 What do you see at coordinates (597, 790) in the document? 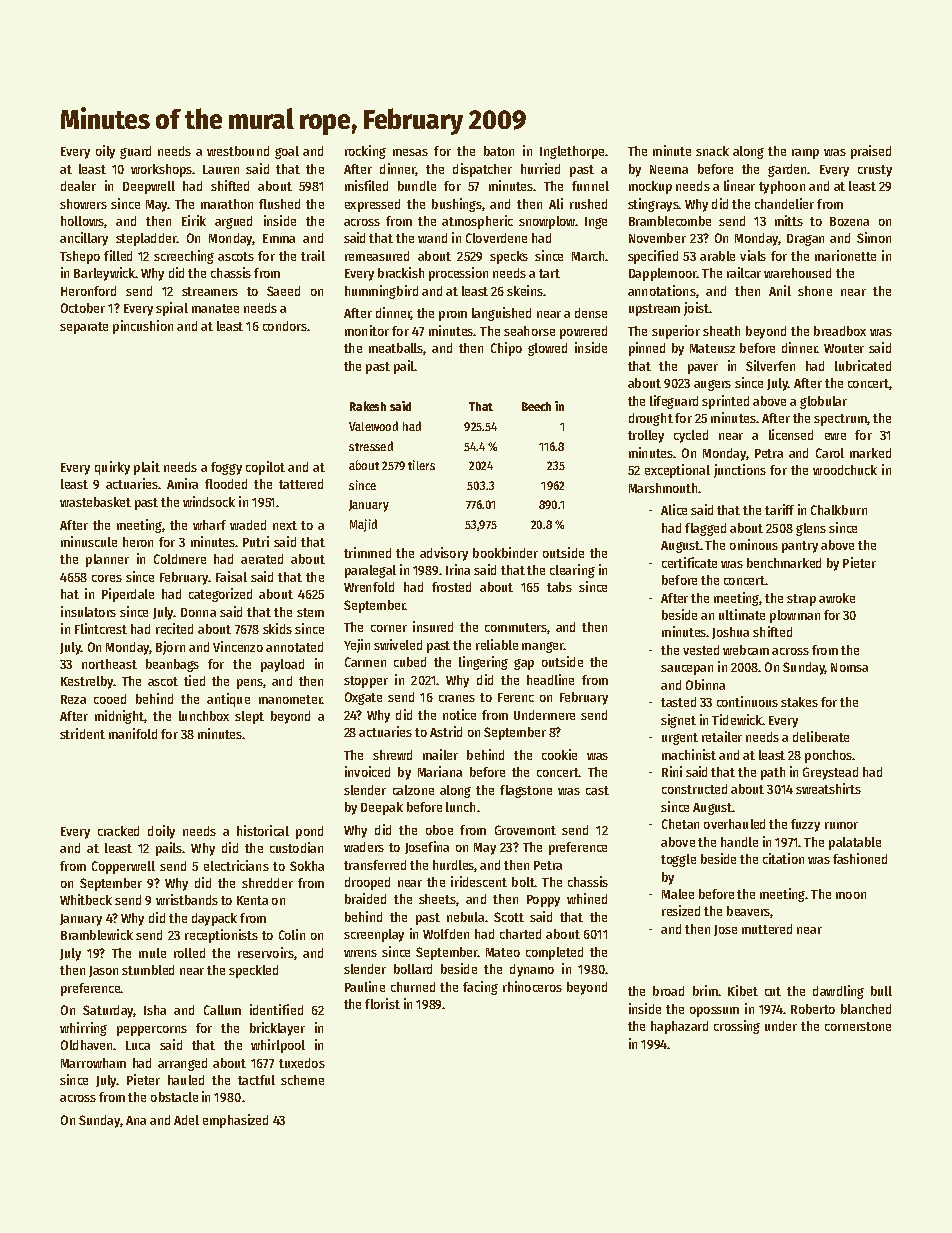
I see `cast` at bounding box center [597, 790].
